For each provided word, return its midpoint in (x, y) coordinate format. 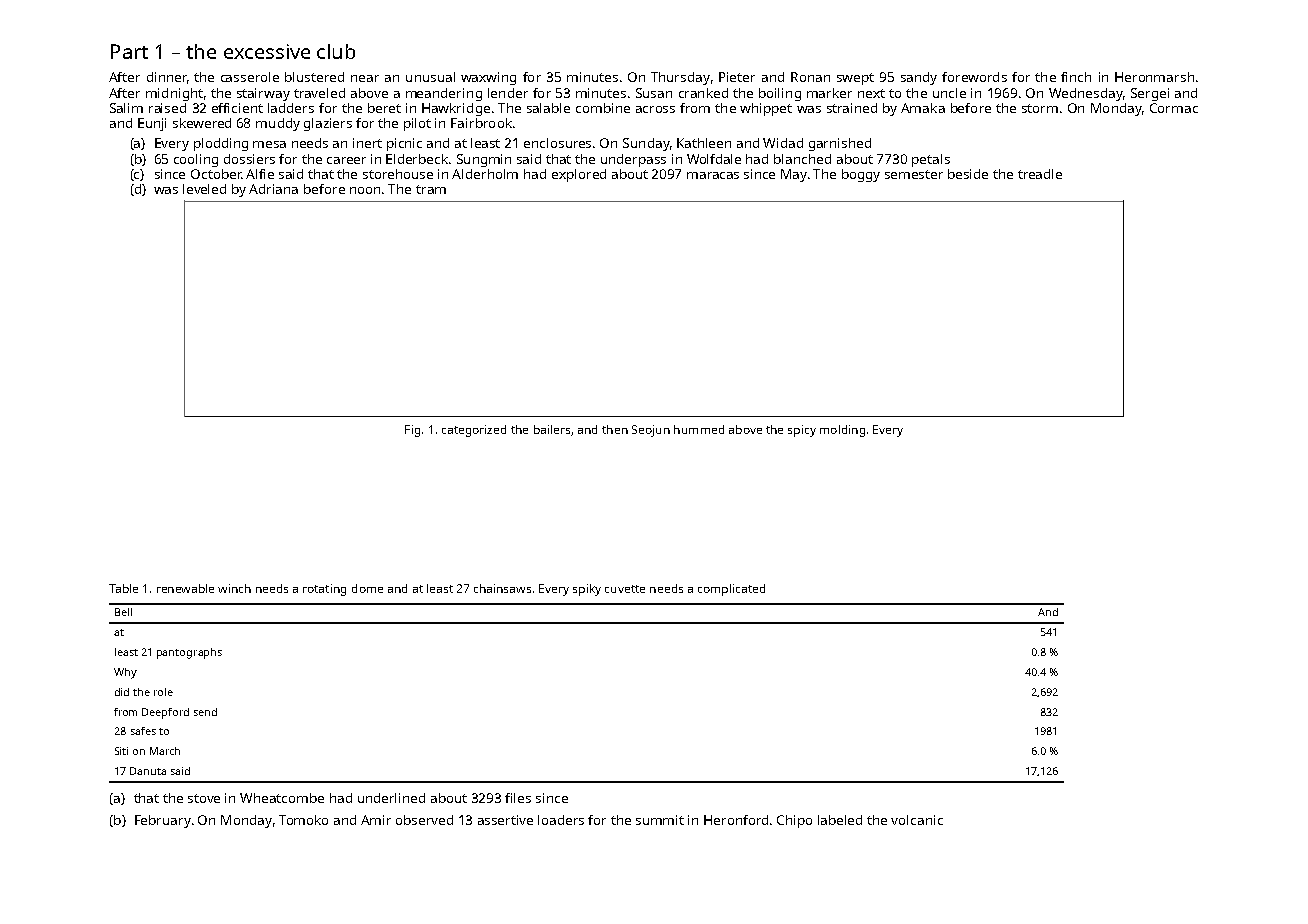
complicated (731, 590)
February (163, 821)
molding (842, 431)
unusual (430, 77)
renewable (185, 588)
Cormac (1174, 108)
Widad (783, 143)
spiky (587, 590)
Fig (412, 431)
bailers (552, 429)
